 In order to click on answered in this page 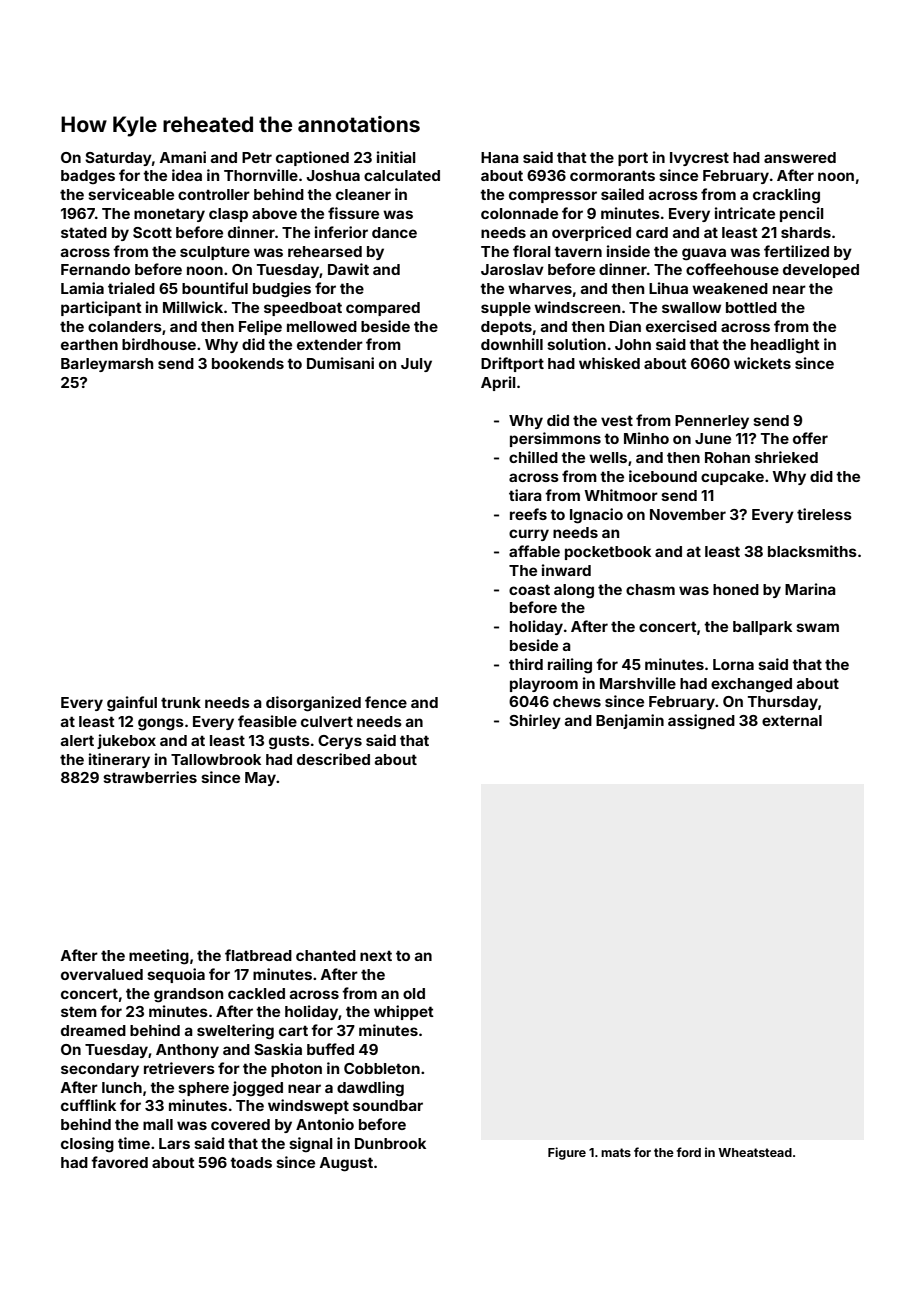, I will do `click(800, 157)`.
